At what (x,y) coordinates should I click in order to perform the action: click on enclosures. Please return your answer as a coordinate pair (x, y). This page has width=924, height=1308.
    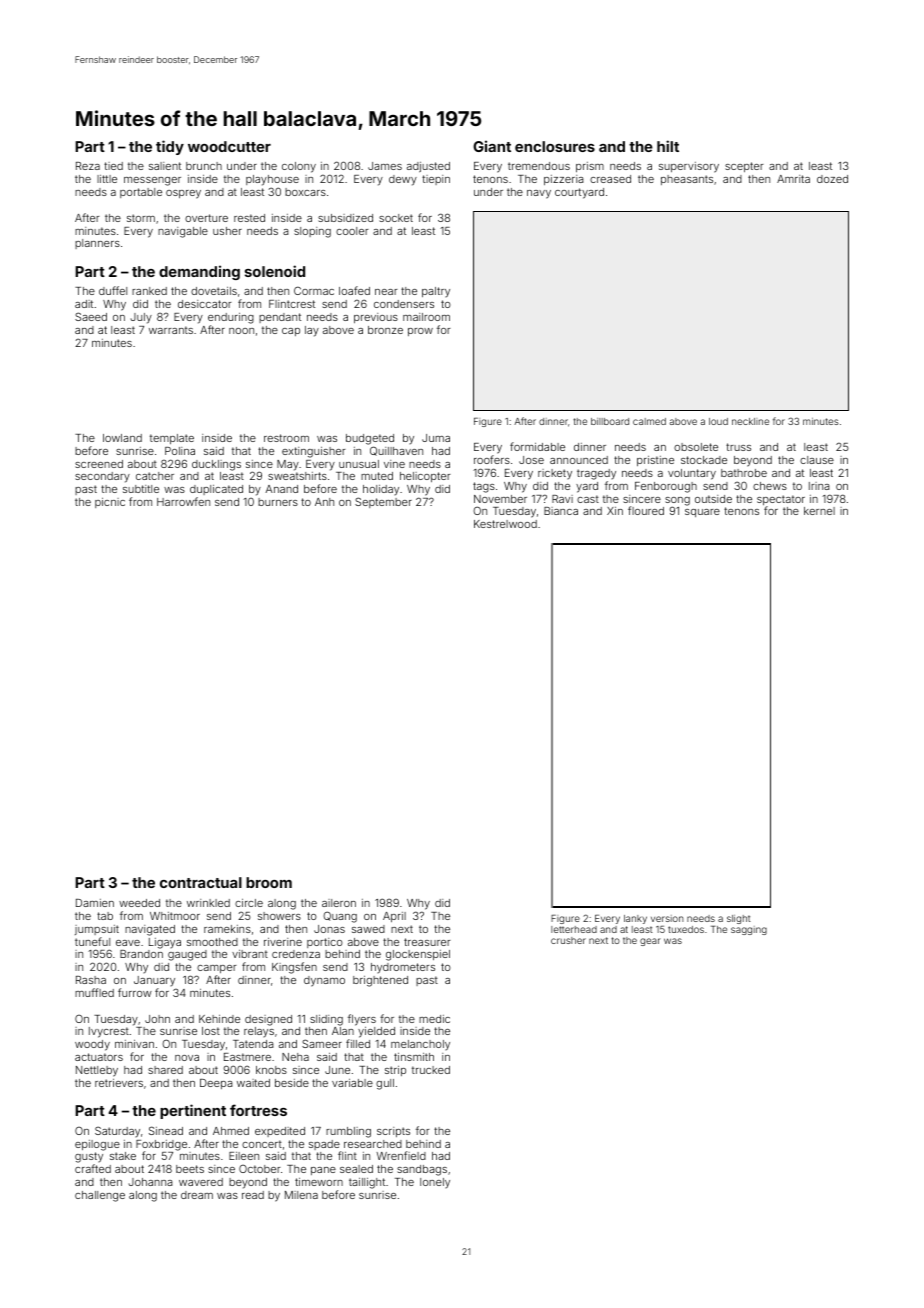
    Looking at the image, I should click on (555, 146).
